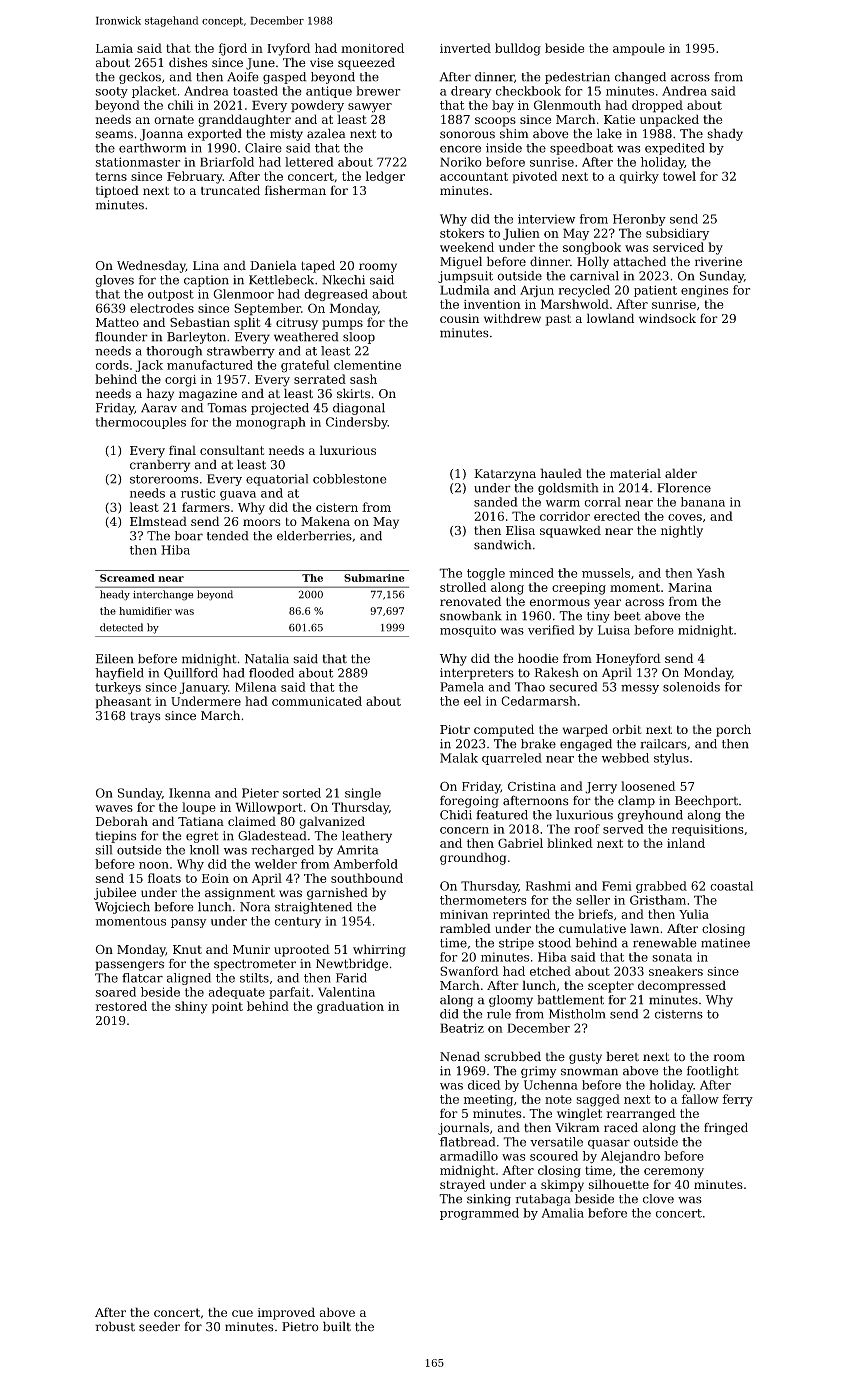 The width and height of the screenshot is (849, 1400). Describe the element at coordinates (512, 318) in the screenshot. I see `withdrew` at that location.
